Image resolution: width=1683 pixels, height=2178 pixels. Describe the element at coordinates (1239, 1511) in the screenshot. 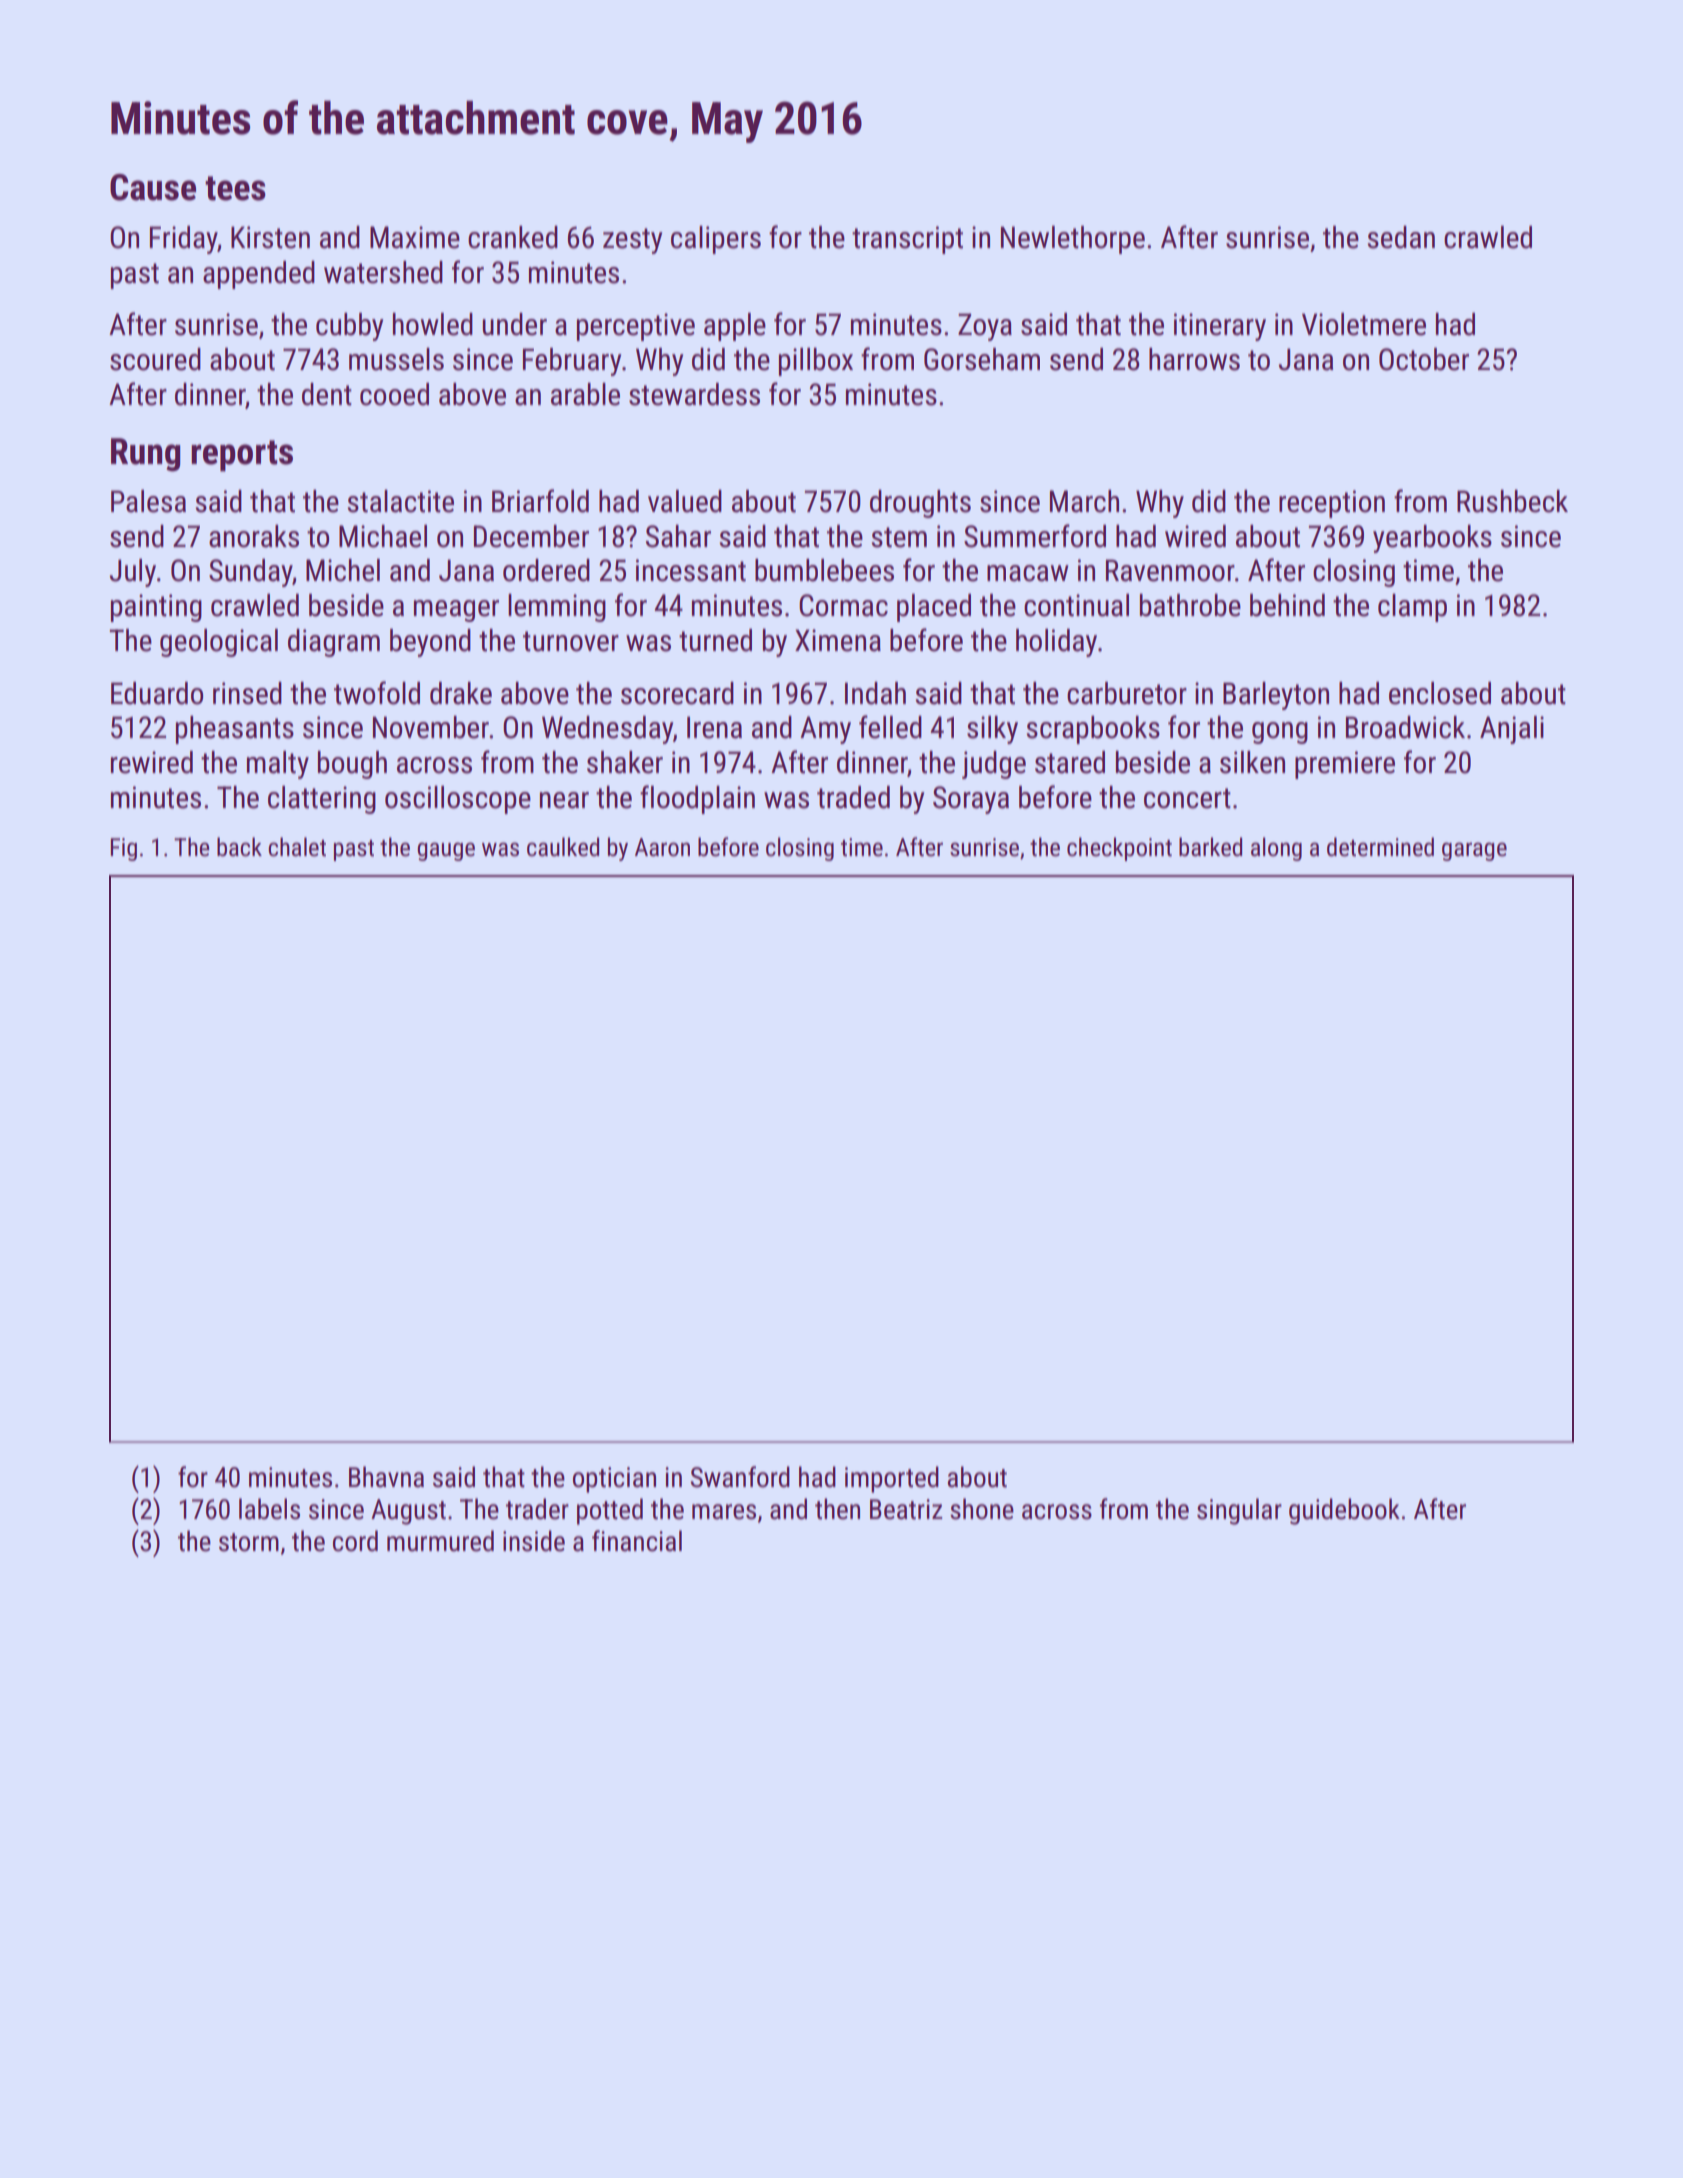

I see `singular` at that location.
